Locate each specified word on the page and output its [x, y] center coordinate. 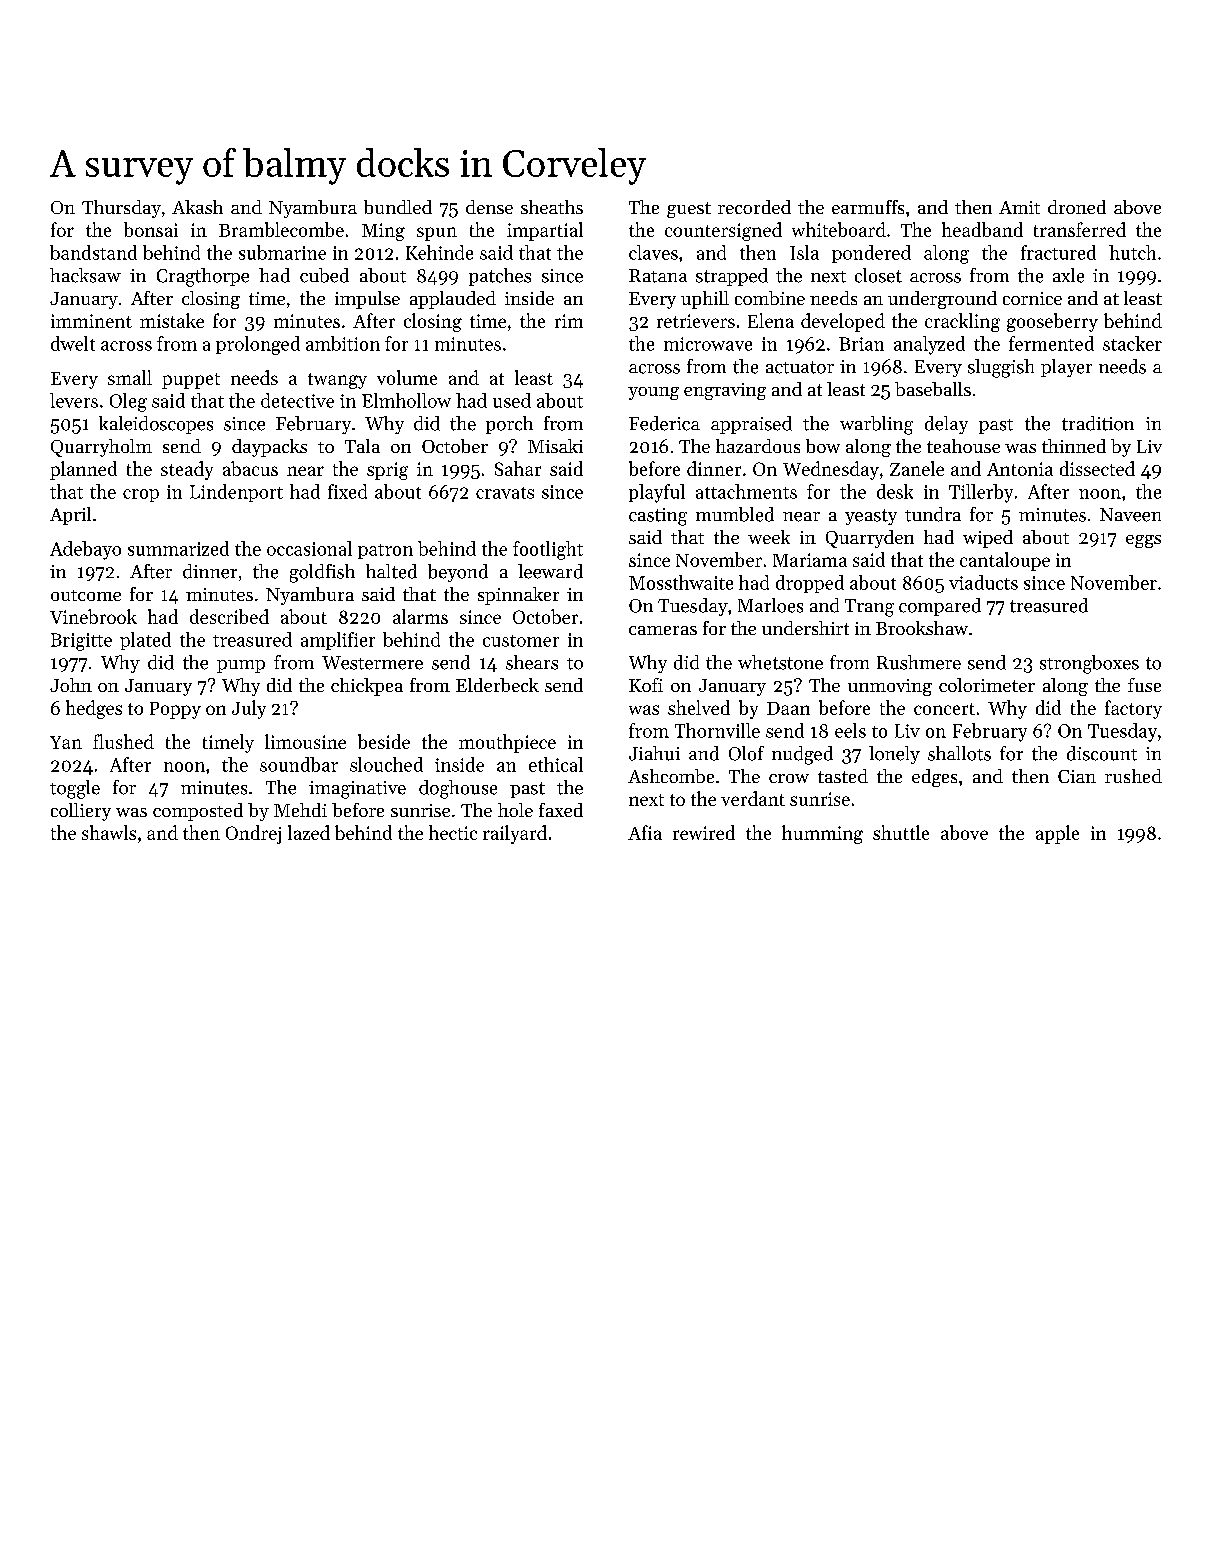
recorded [754, 207]
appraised [751, 425]
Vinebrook [93, 616]
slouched [386, 764]
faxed [561, 810]
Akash [197, 207]
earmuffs [868, 207]
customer [521, 641]
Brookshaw [922, 628]
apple [1057, 834]
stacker [1132, 343]
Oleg [128, 402]
